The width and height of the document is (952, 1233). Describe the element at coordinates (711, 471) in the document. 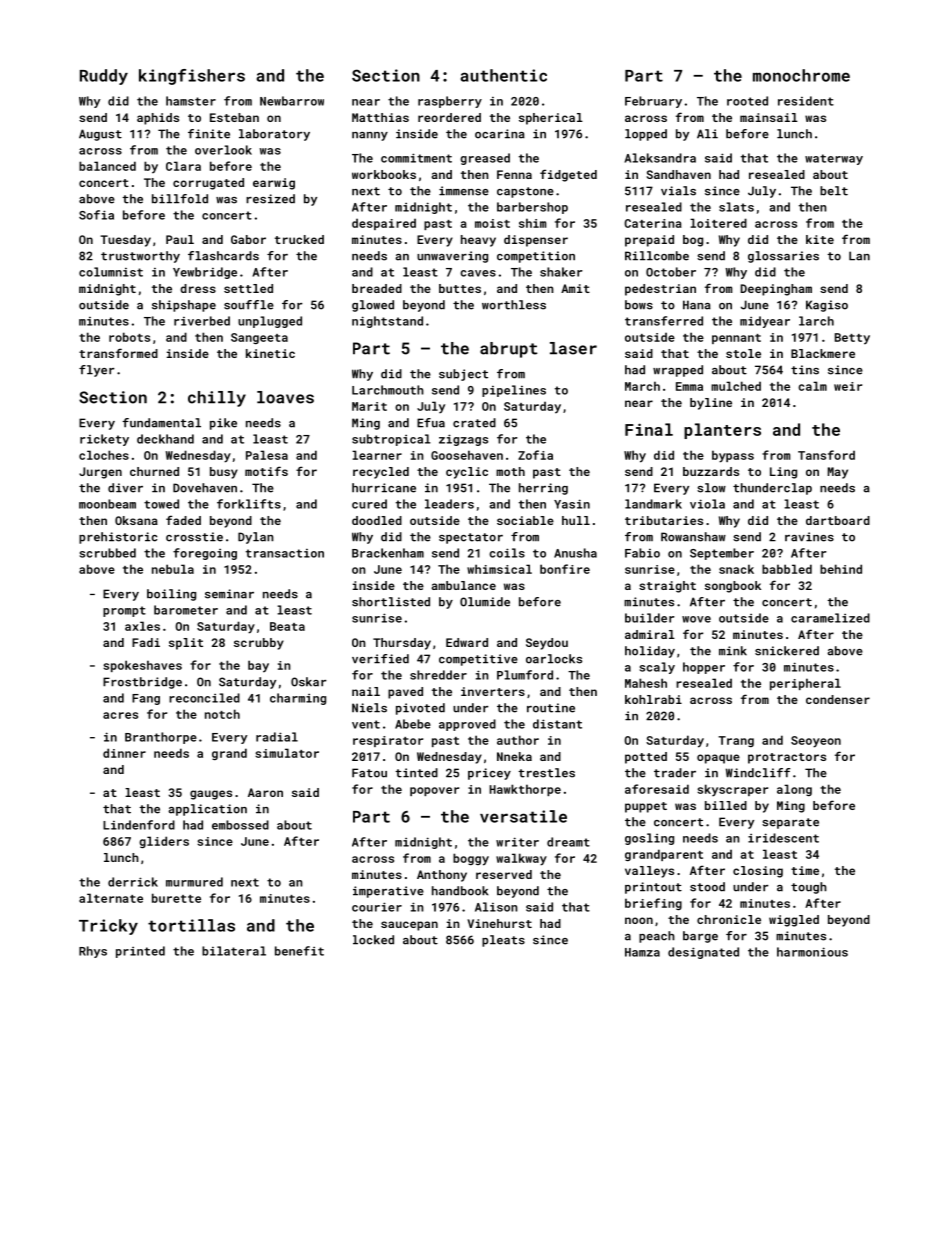

I see `buzzards` at that location.
